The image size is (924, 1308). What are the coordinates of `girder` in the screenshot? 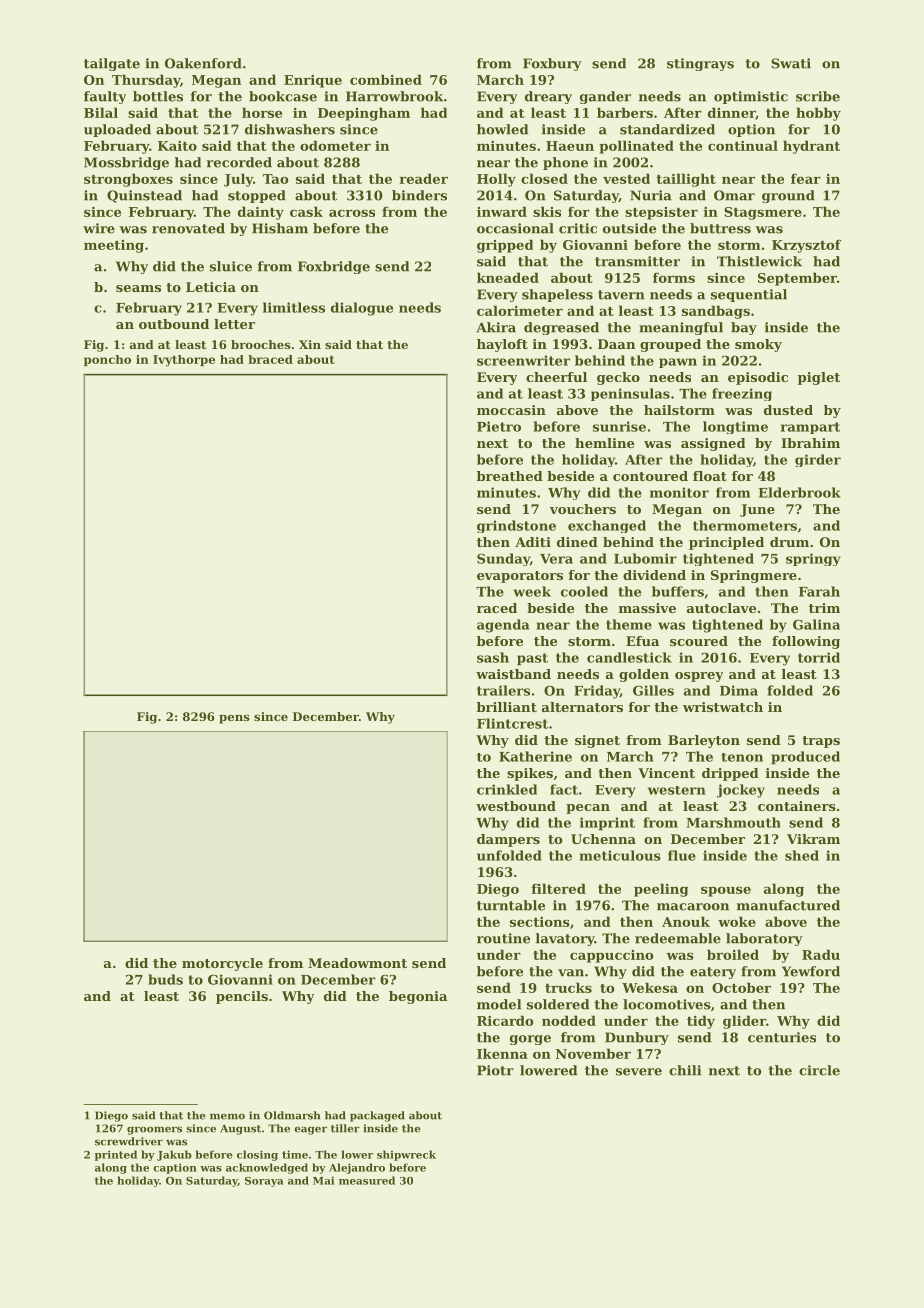 It's located at (818, 460).
